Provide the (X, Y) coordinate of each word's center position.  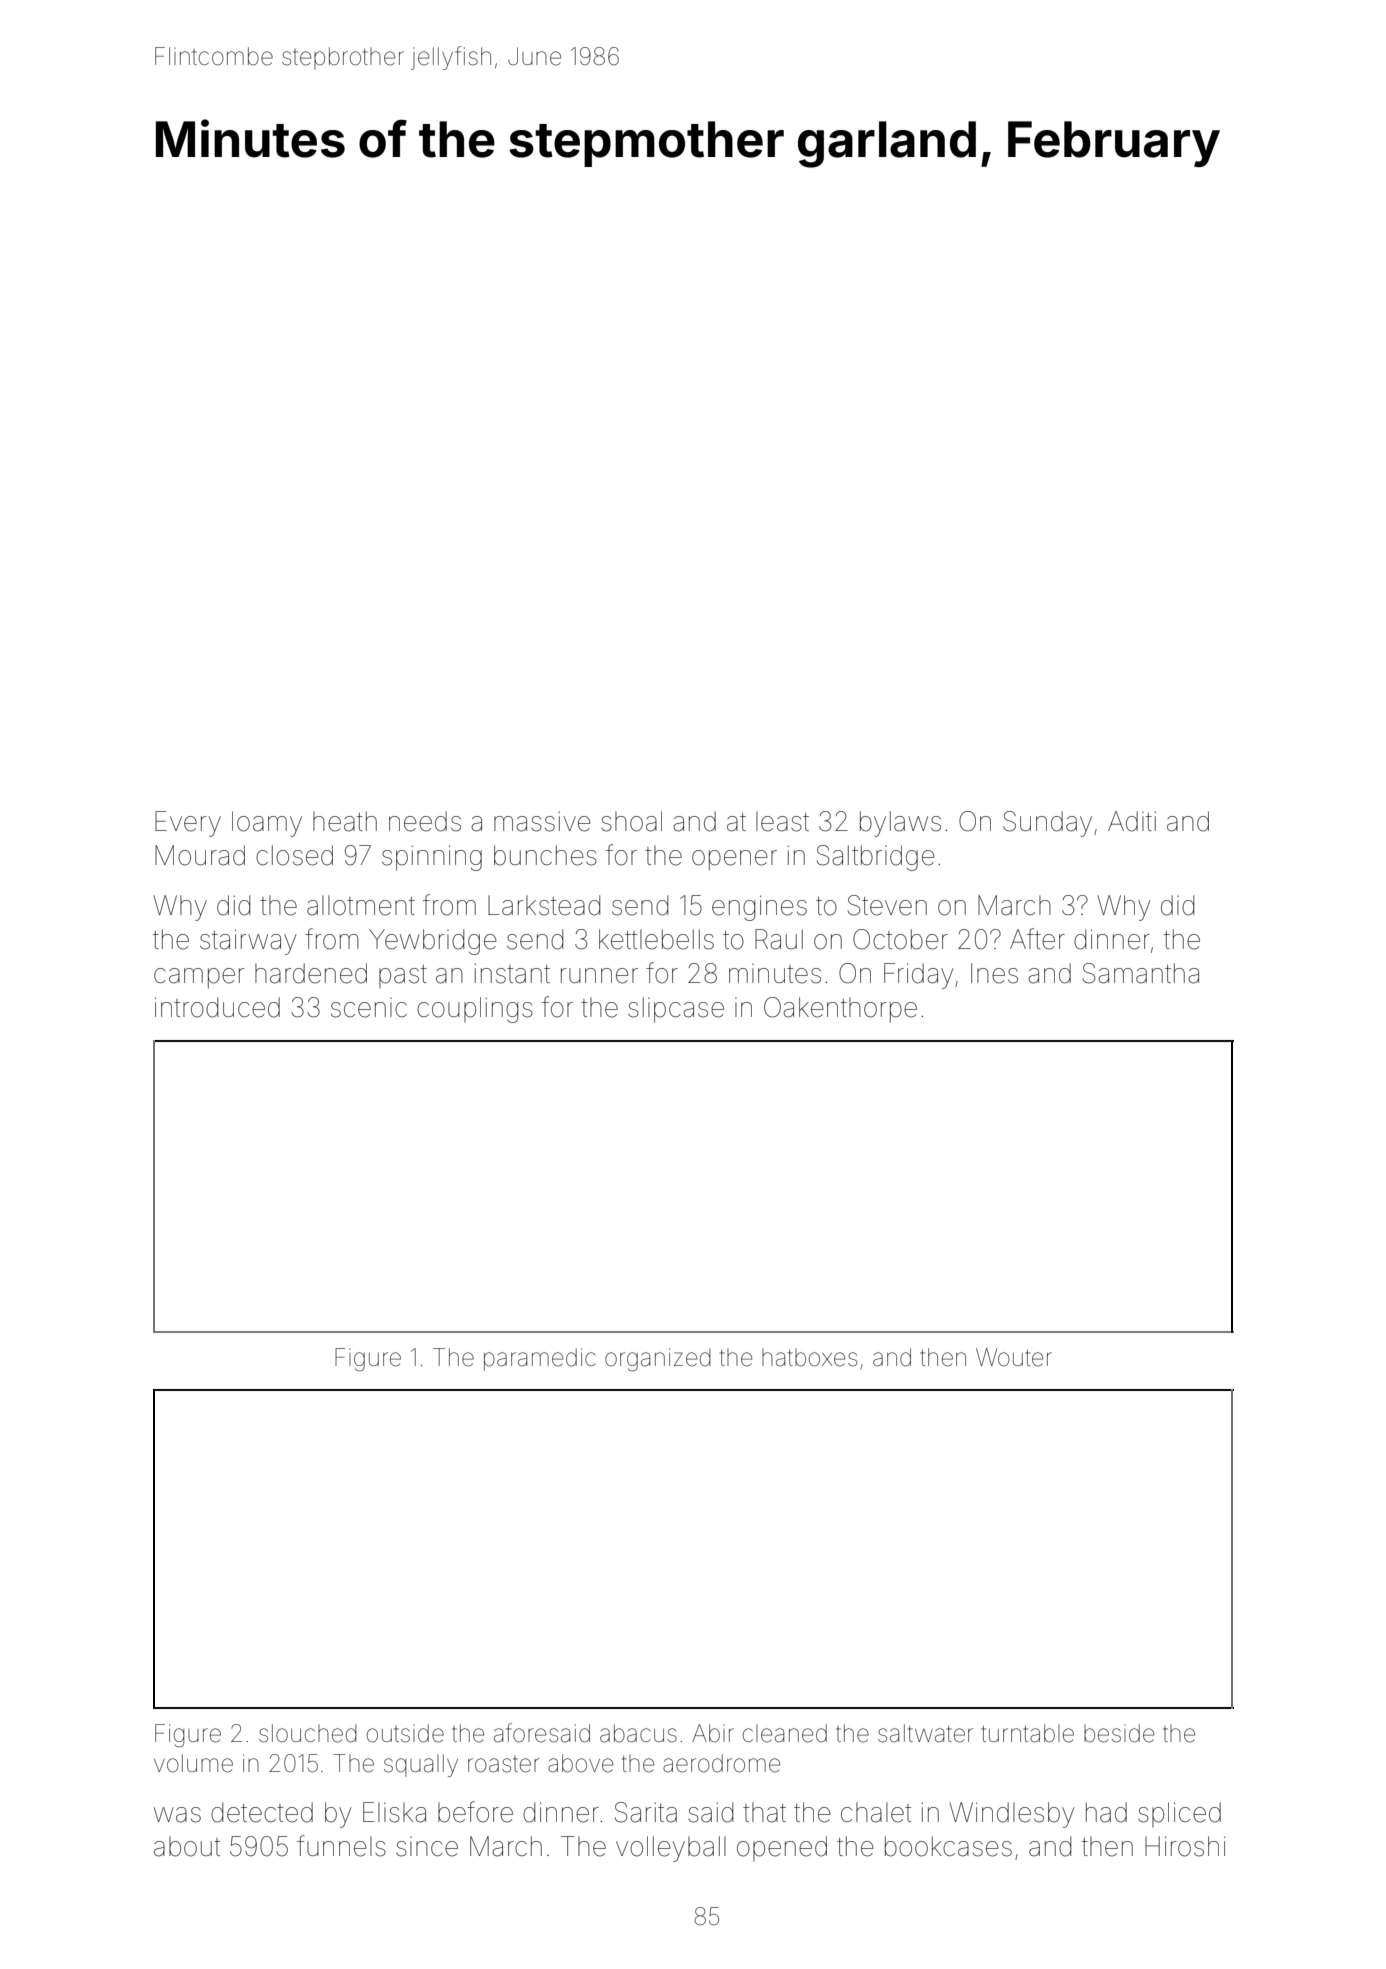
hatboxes (809, 1358)
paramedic (540, 1359)
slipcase (676, 1010)
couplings (475, 1010)
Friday (918, 976)
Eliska (394, 1812)
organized (657, 1360)
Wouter (1014, 1357)
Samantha (1141, 973)
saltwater (925, 1733)
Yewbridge (433, 942)
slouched (307, 1733)
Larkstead (544, 905)
